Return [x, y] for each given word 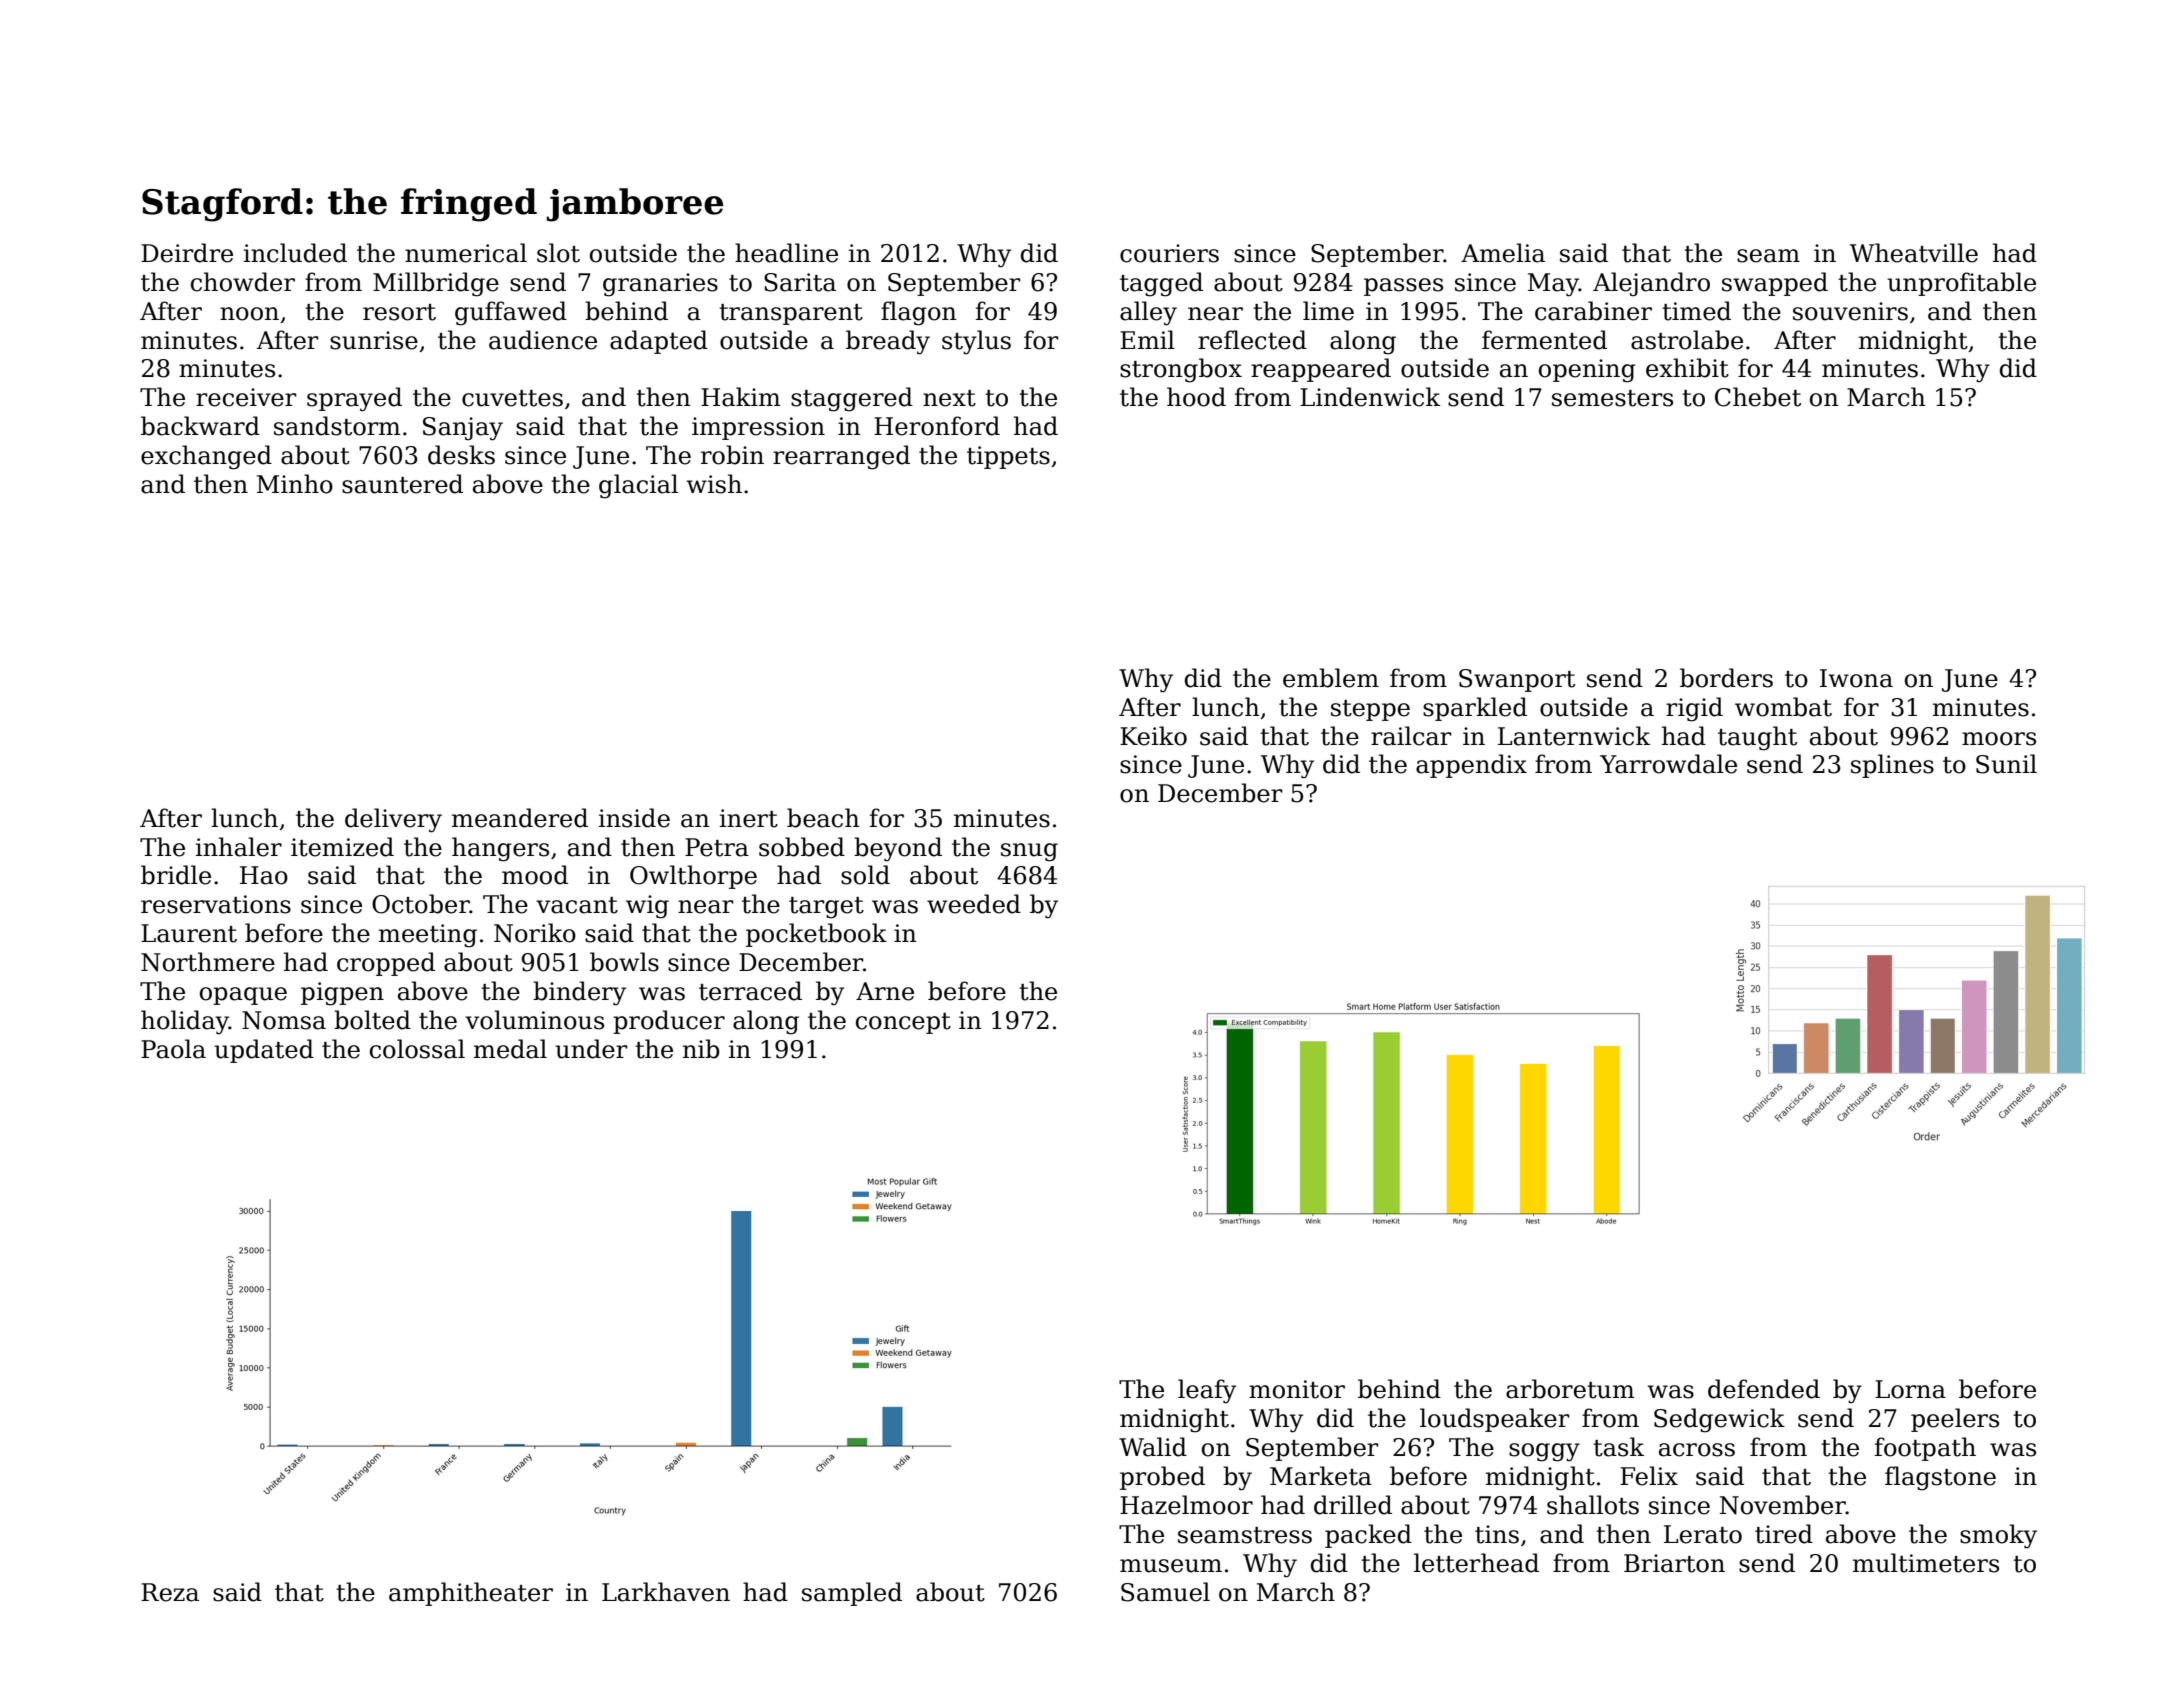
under [591, 1049]
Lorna [1910, 1389]
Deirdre [187, 253]
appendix [1471, 766]
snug [1029, 852]
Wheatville [1914, 253]
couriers [1169, 253]
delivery [393, 820]
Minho [295, 484]
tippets [1008, 457]
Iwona [1856, 678]
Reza [170, 1592]
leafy [1207, 1391]
